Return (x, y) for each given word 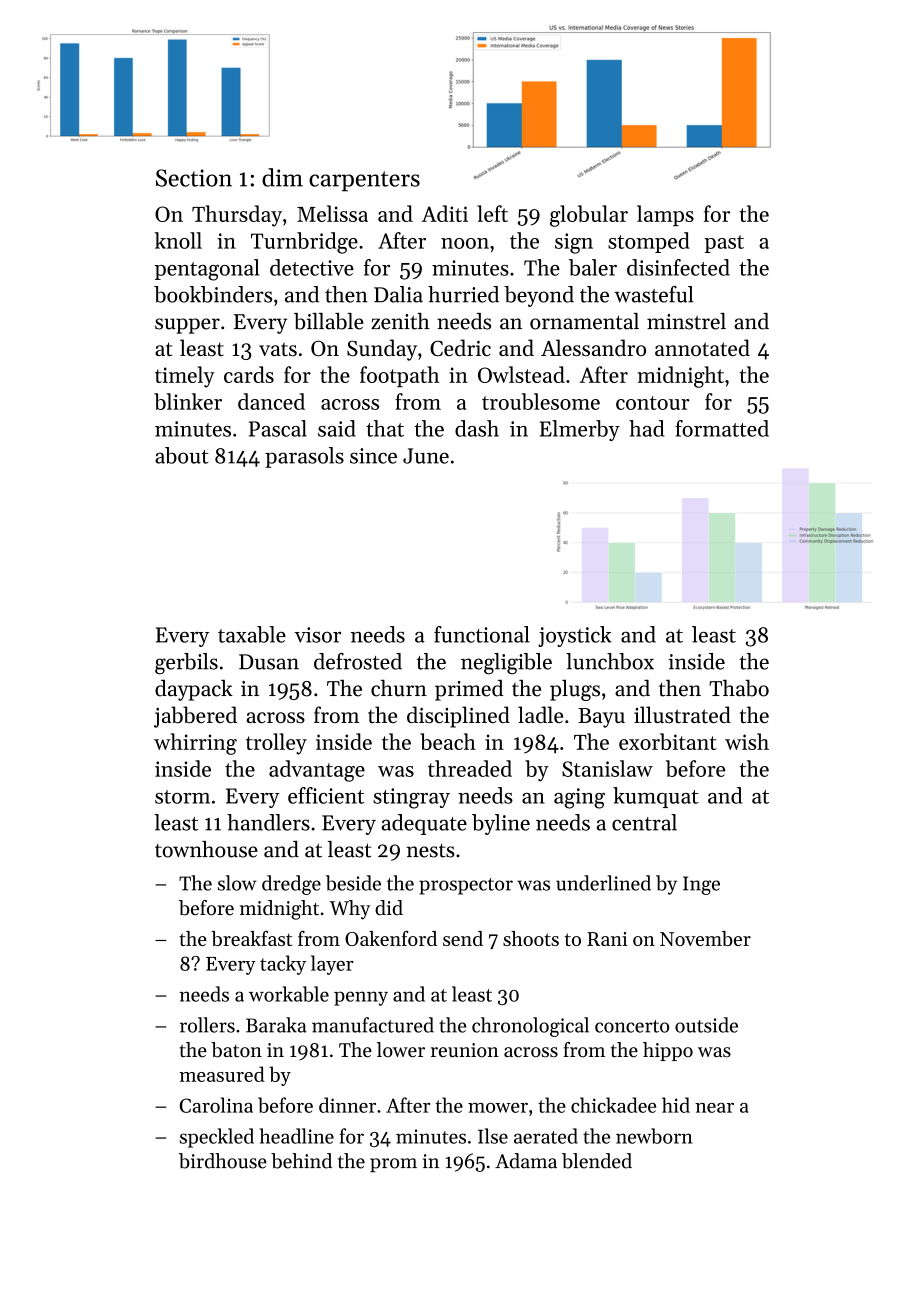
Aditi (444, 213)
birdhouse (223, 1161)
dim (282, 177)
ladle (540, 714)
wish (747, 741)
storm (182, 797)
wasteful (654, 294)
